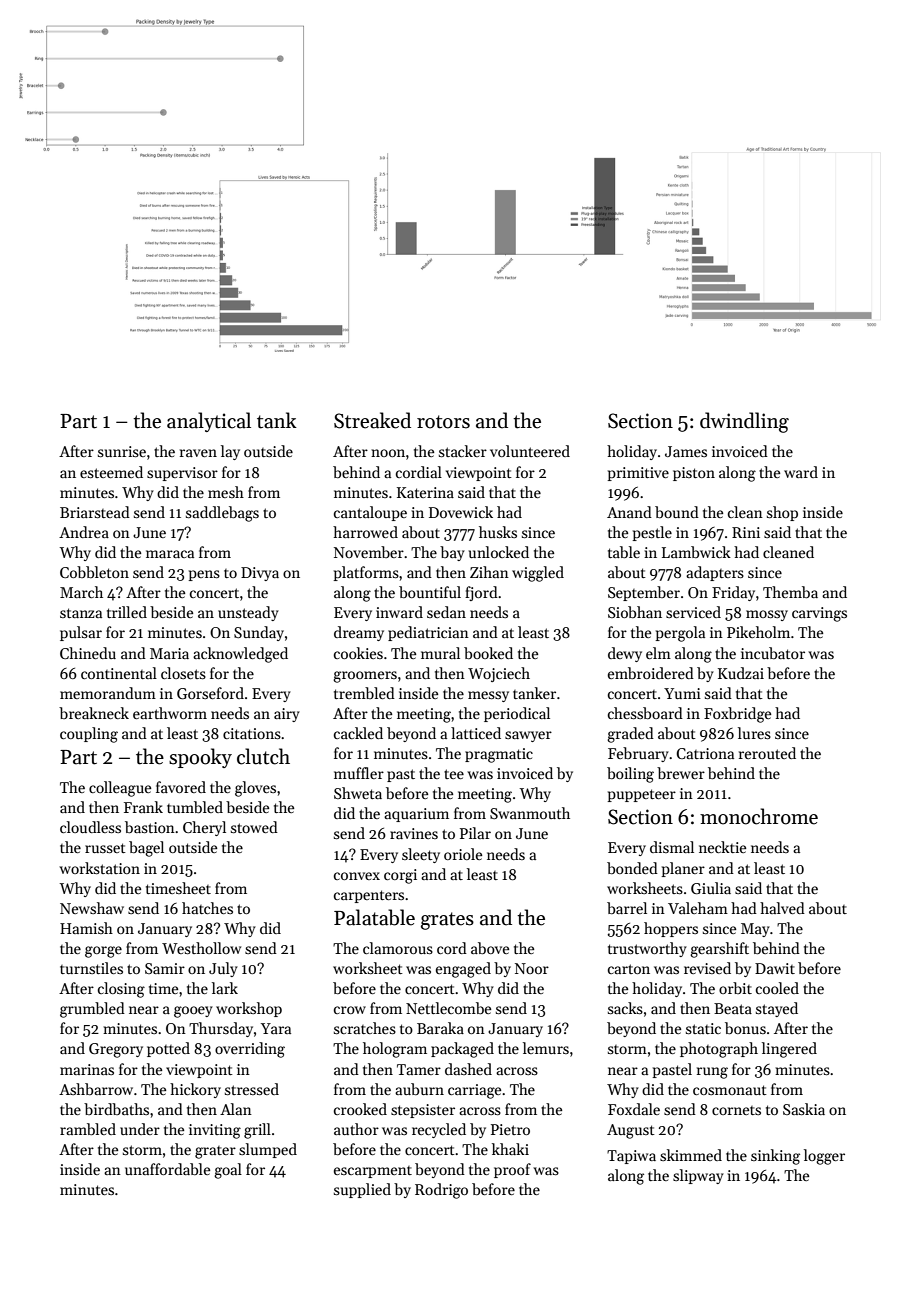  Describe the element at coordinates (767, 753) in the screenshot. I see `rerouted` at that location.
